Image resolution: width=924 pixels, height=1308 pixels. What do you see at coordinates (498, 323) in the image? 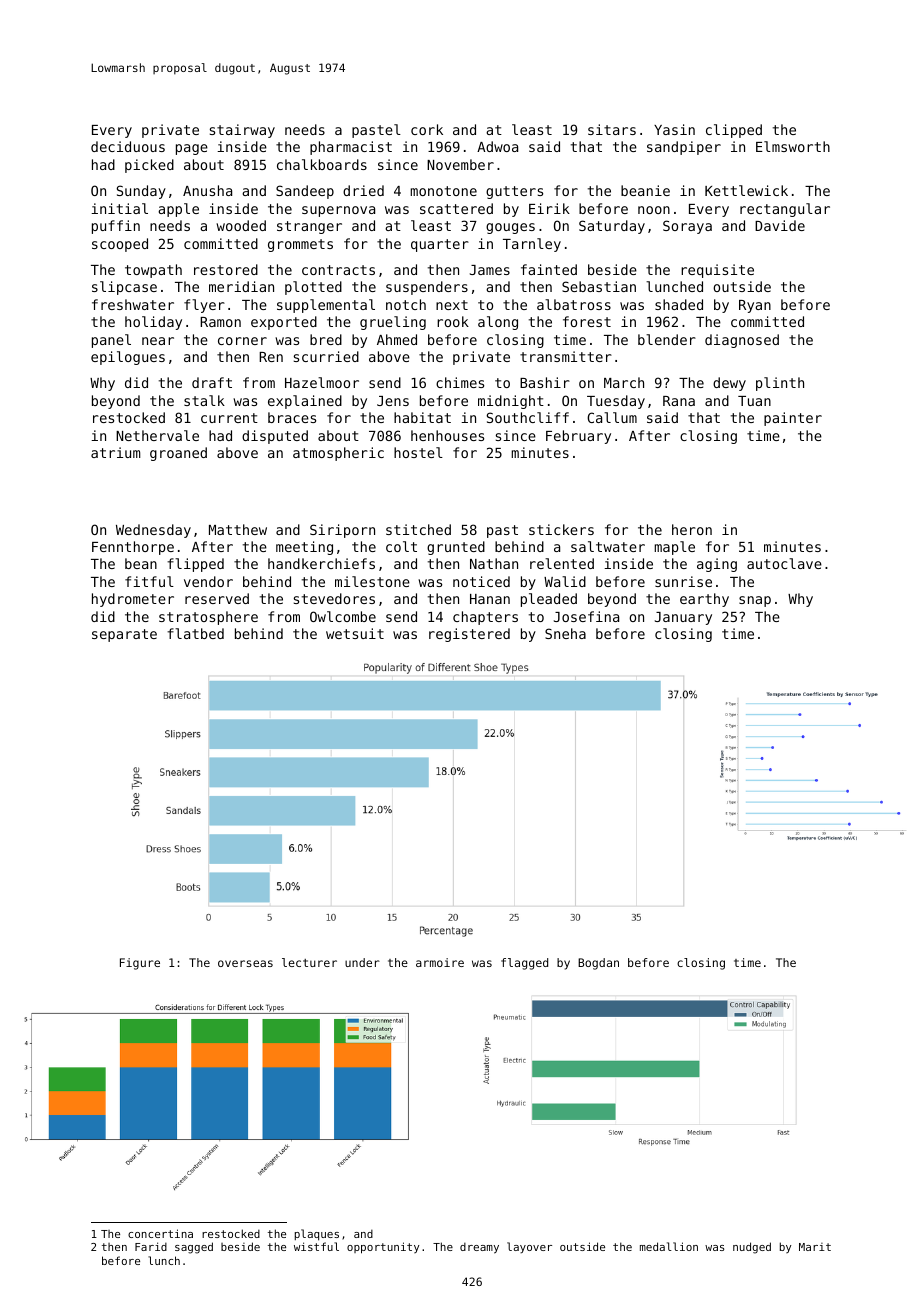
I see `along` at bounding box center [498, 323].
